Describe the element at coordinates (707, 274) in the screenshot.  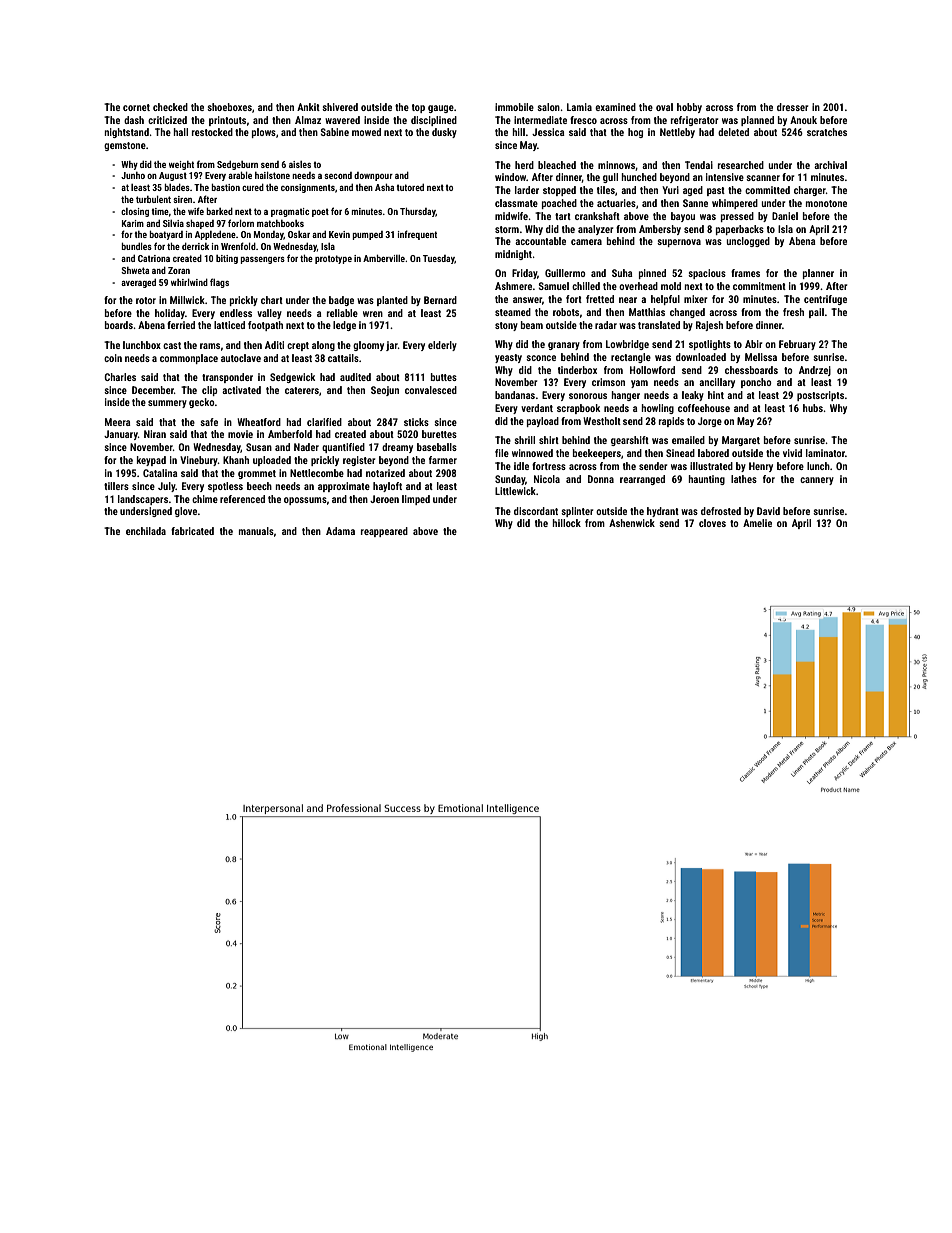
I see `spacious` at that location.
